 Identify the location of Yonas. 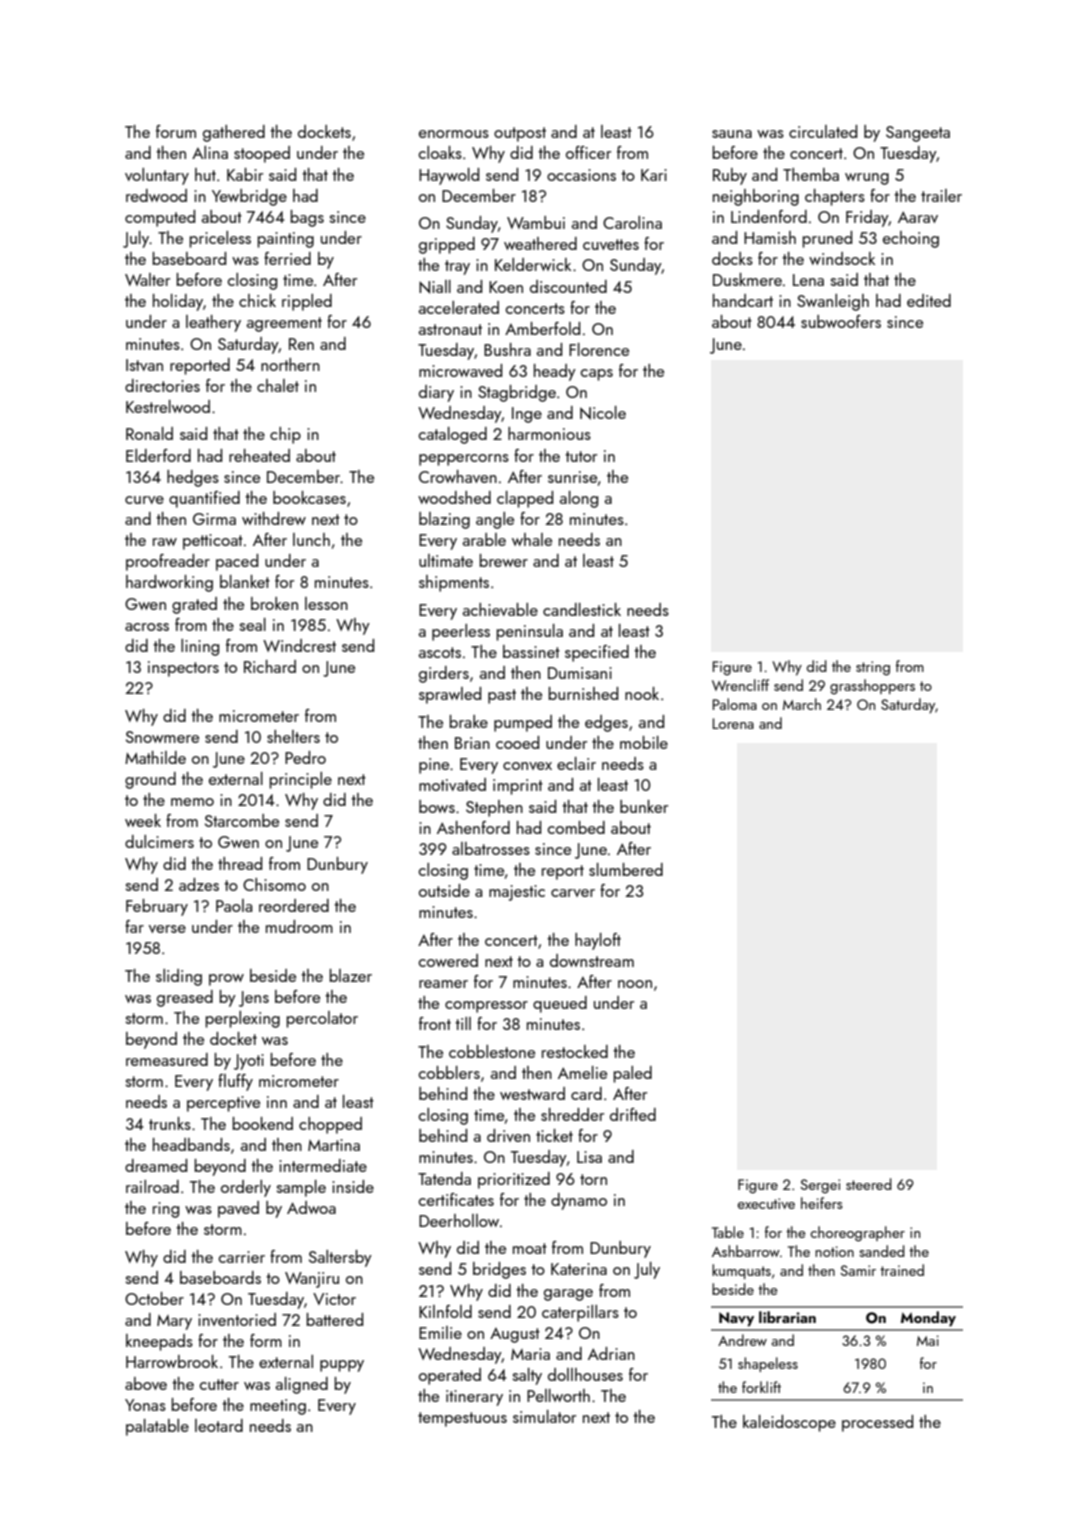
(145, 1405).
